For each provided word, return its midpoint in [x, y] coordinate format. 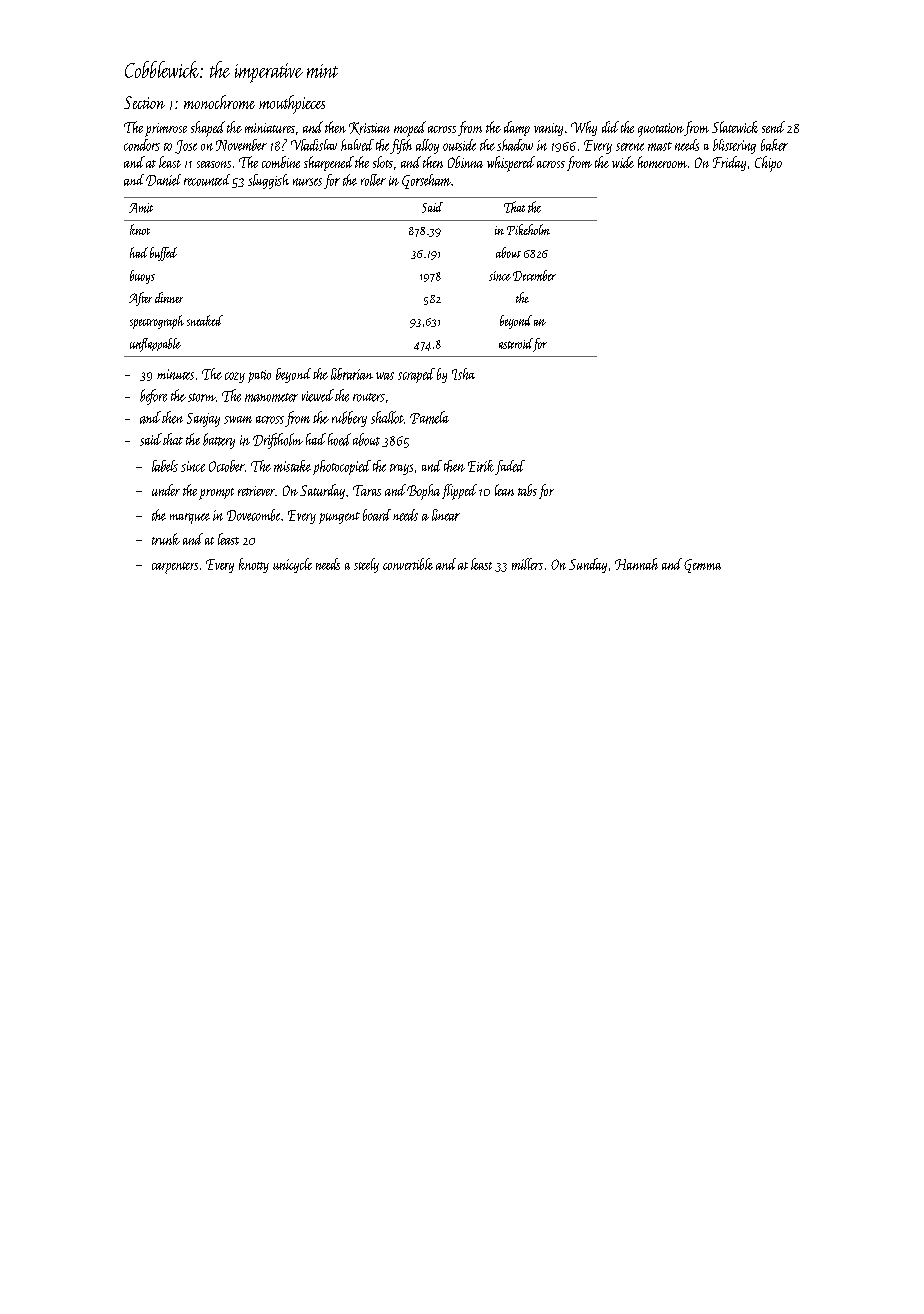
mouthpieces [292, 104]
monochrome [219, 102]
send [773, 127]
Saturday [322, 491]
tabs [527, 490]
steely [366, 565]
